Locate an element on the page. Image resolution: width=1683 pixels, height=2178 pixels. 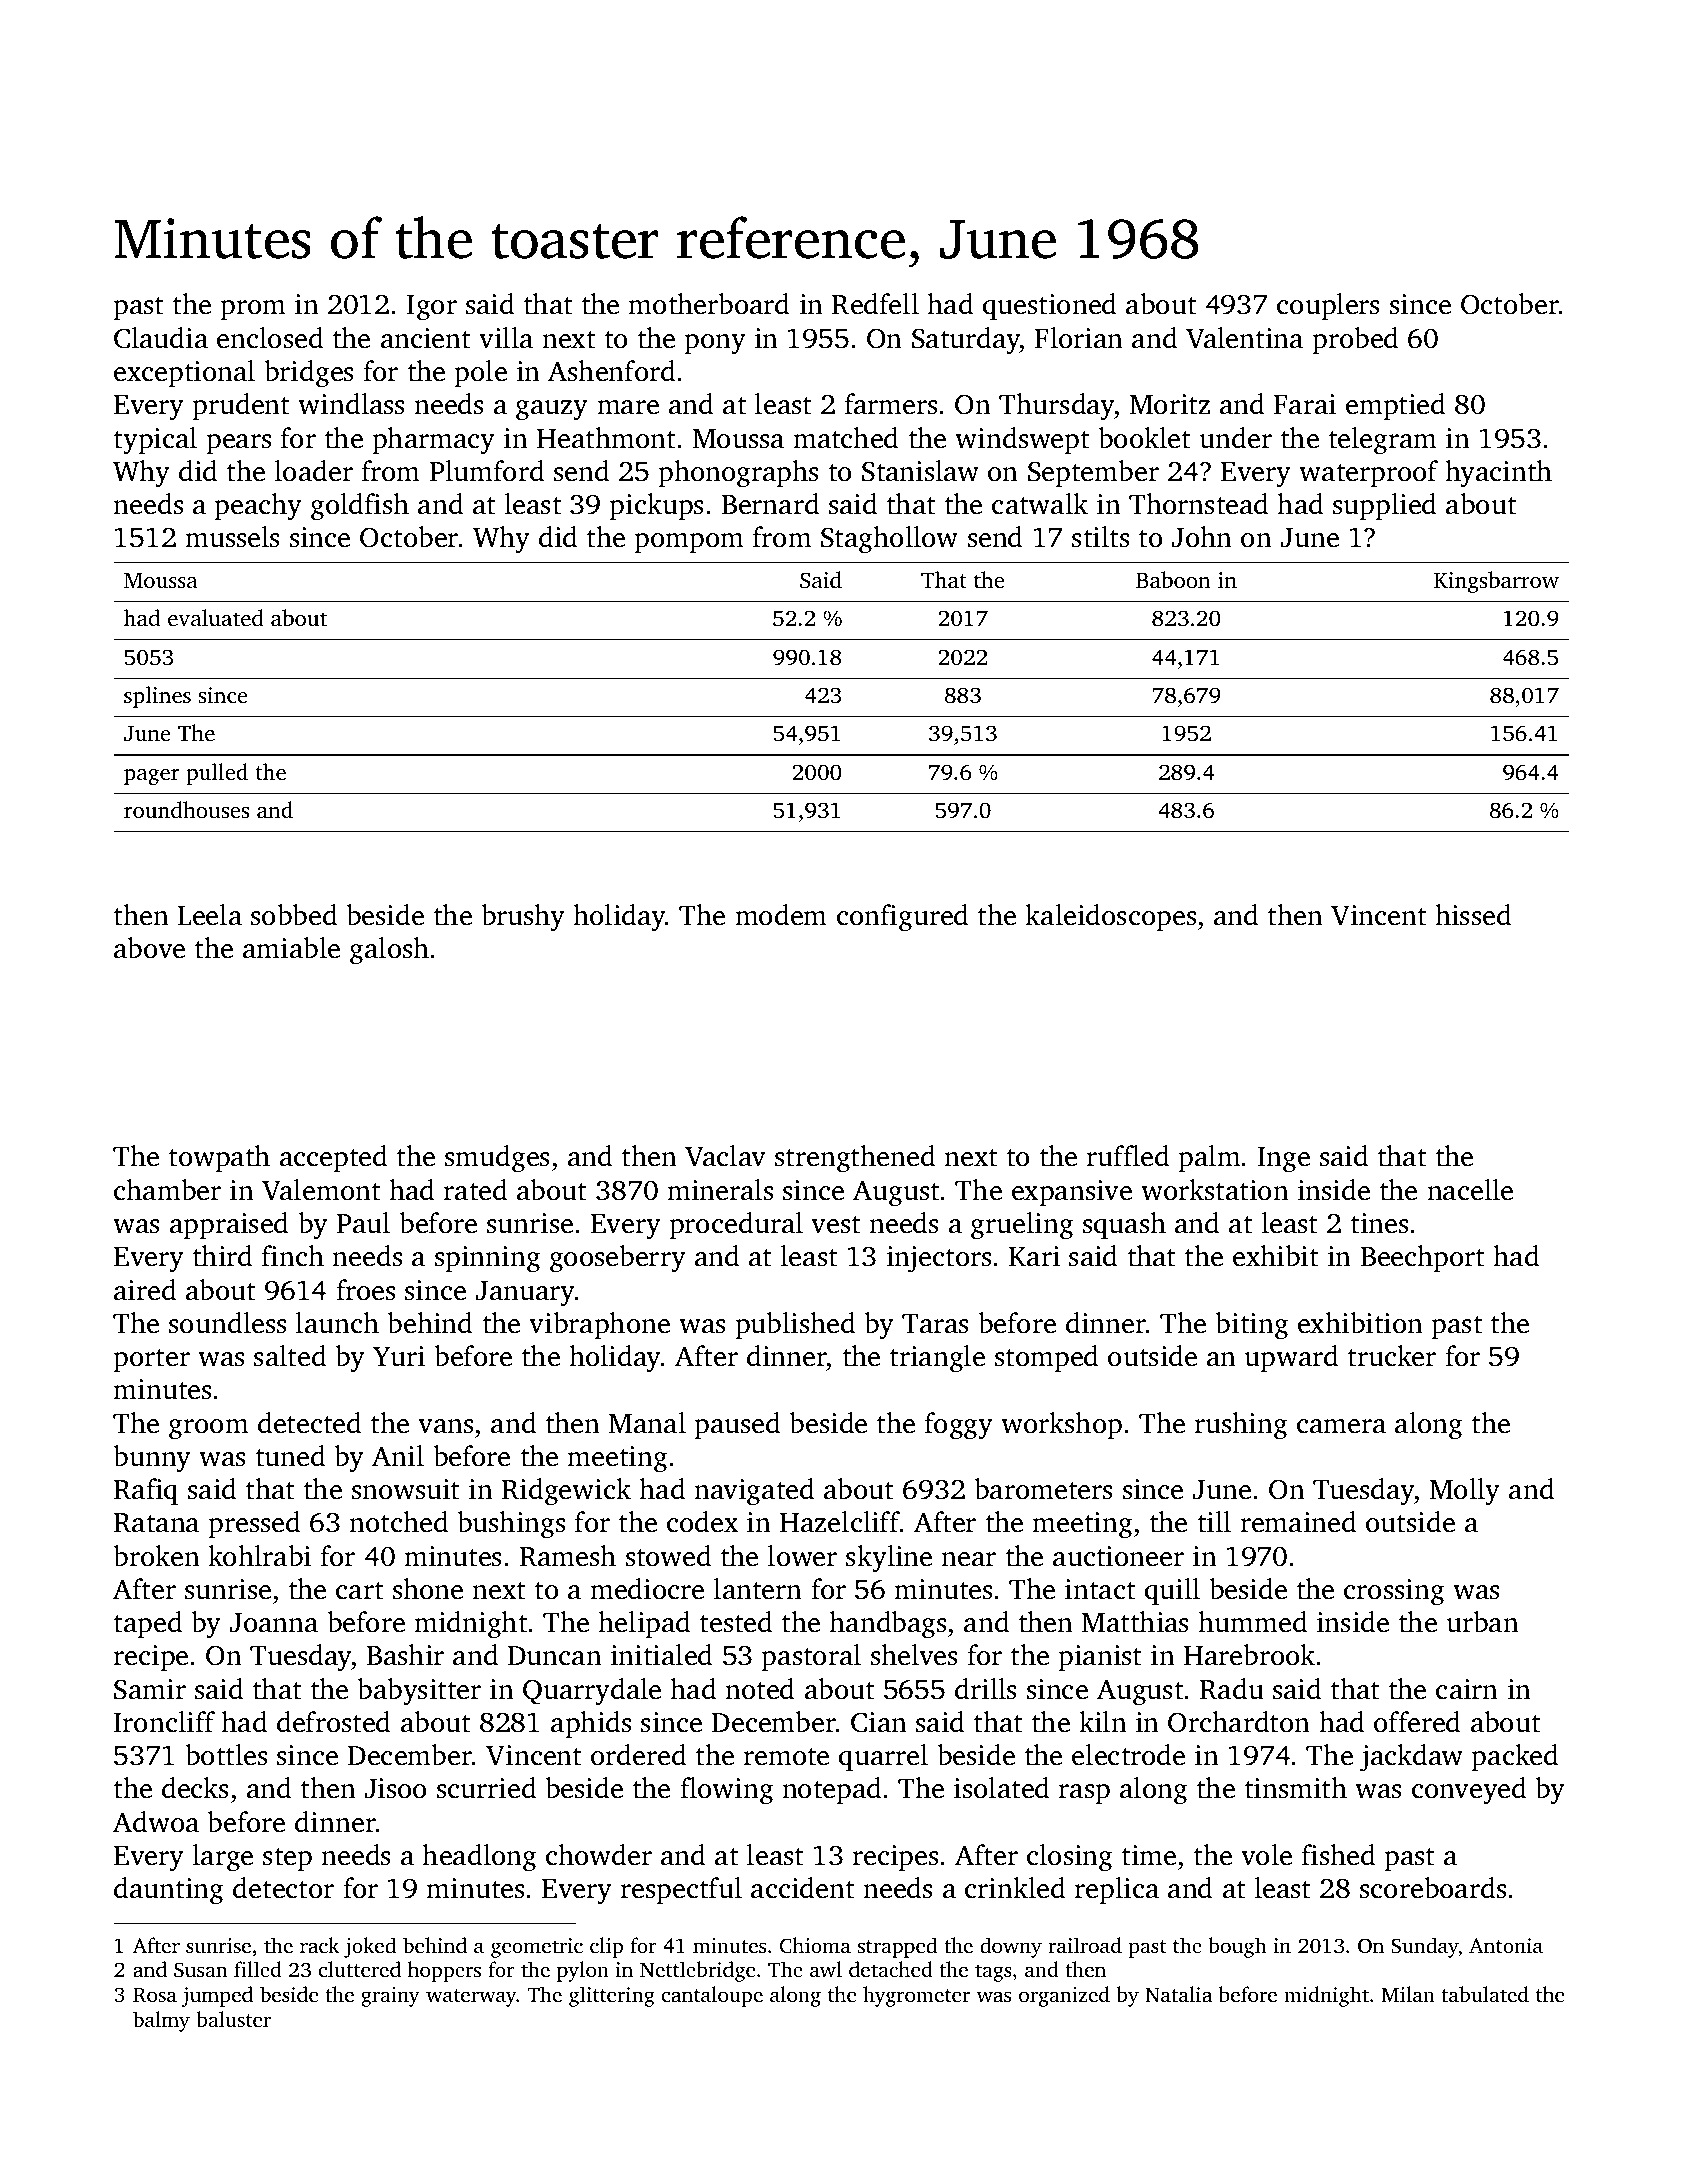
third is located at coordinates (222, 1256).
